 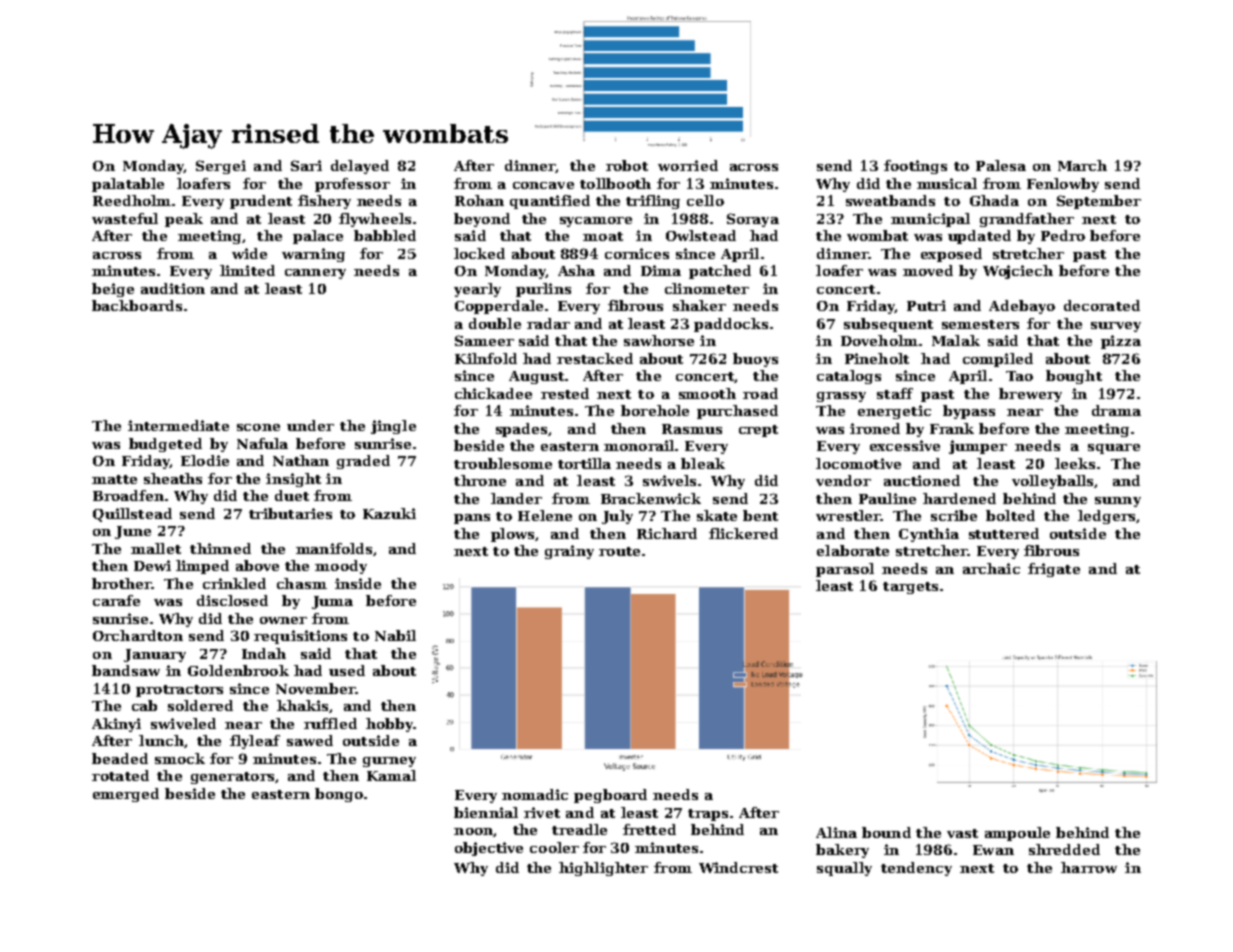 I want to click on worried, so click(x=688, y=165).
